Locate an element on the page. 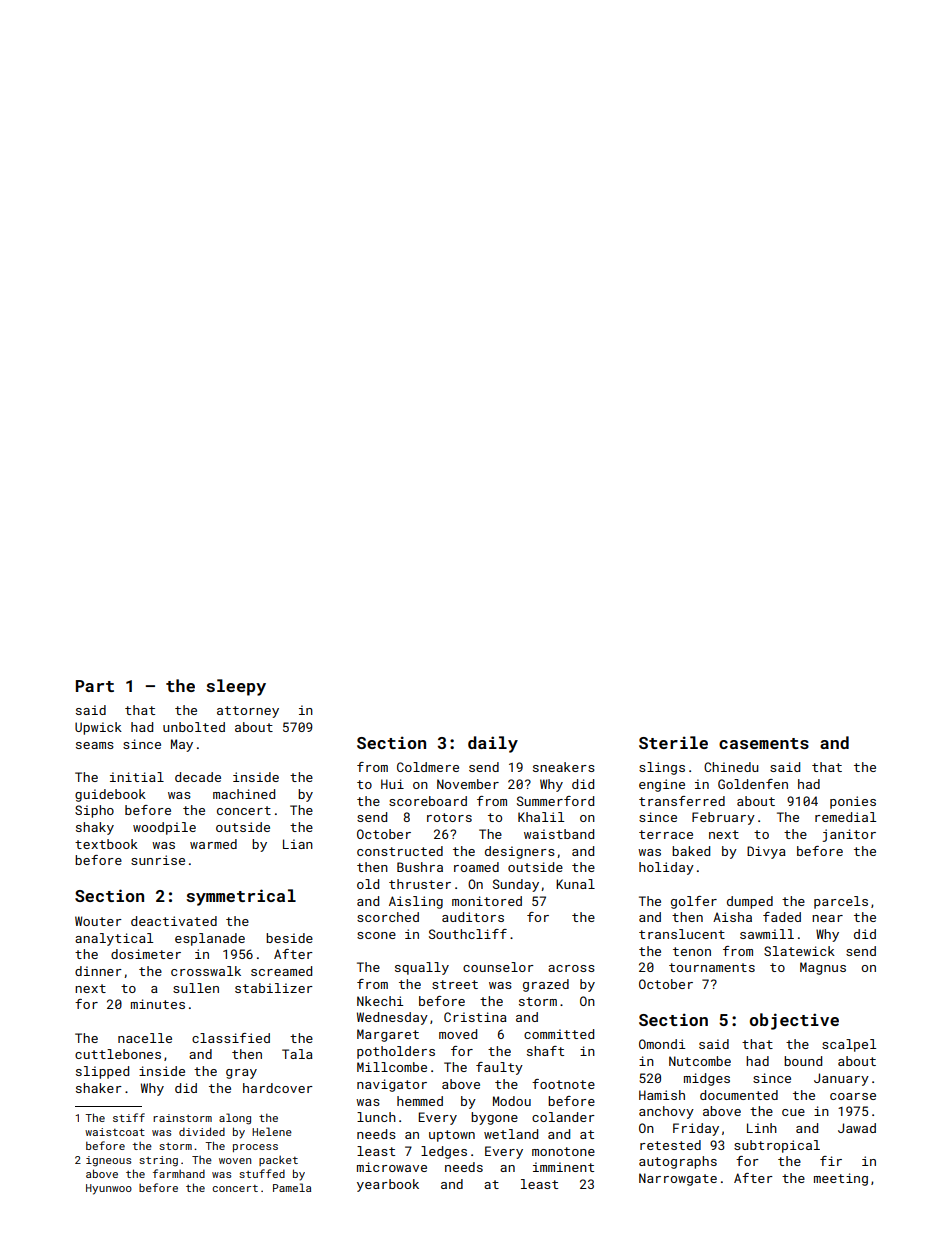  imminent is located at coordinates (563, 1167).
